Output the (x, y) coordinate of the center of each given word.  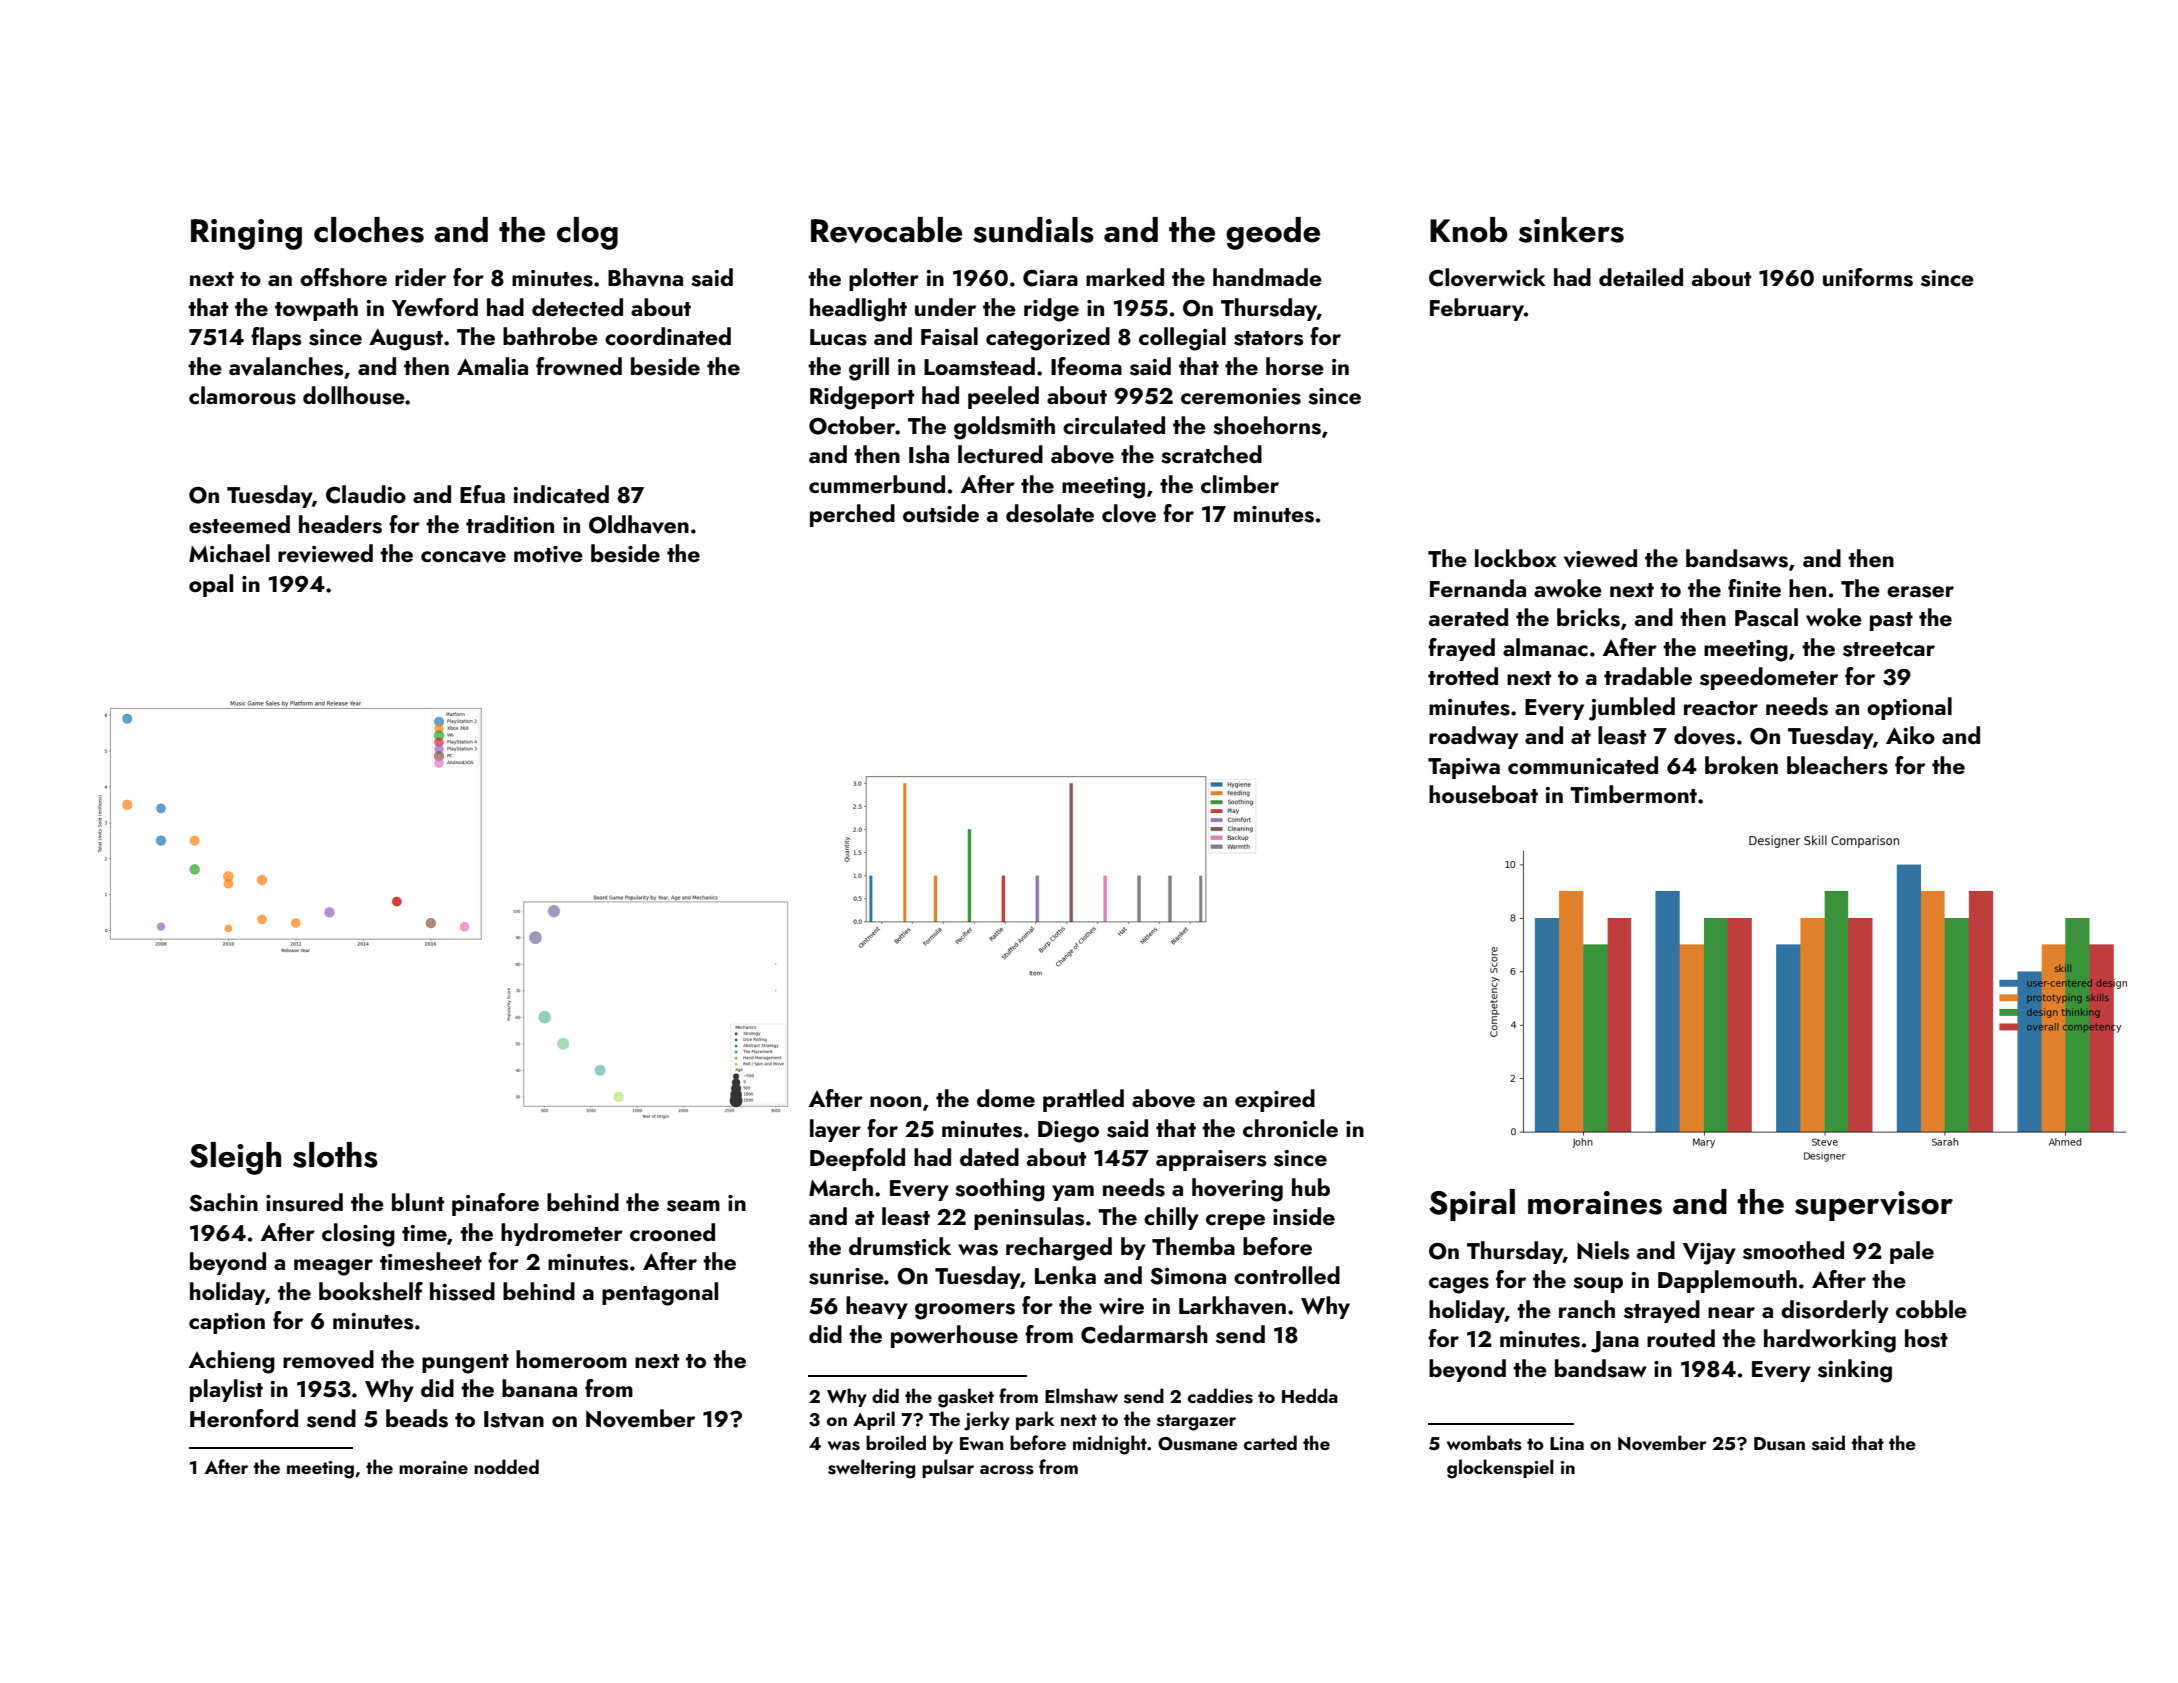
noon (895, 1101)
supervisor (1874, 1206)
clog (587, 233)
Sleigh (235, 1158)
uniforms (1868, 277)
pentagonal (660, 1294)
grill (869, 369)
